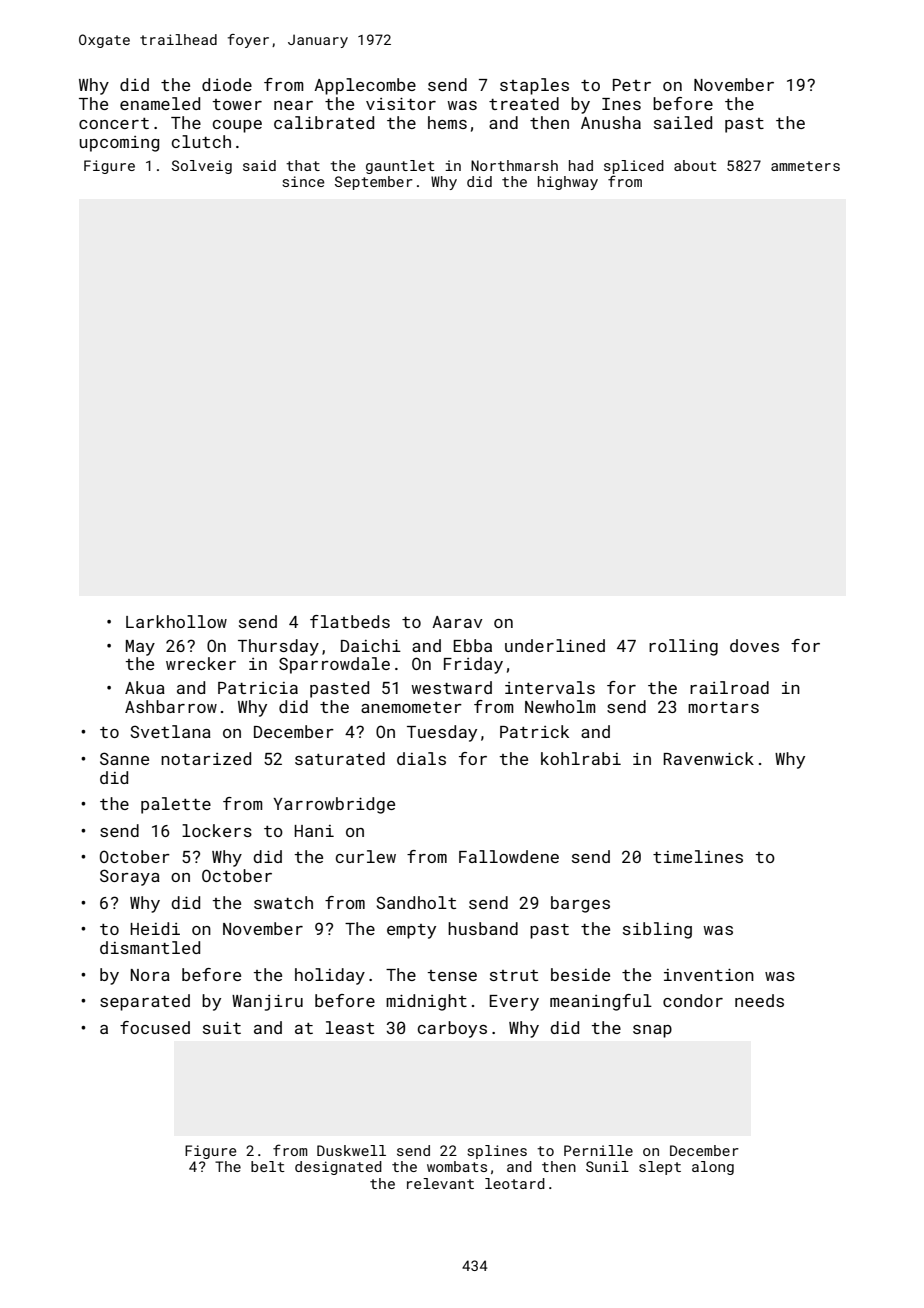 Image resolution: width=924 pixels, height=1308 pixels. Describe the element at coordinates (632, 85) in the page. I see `Petr` at that location.
